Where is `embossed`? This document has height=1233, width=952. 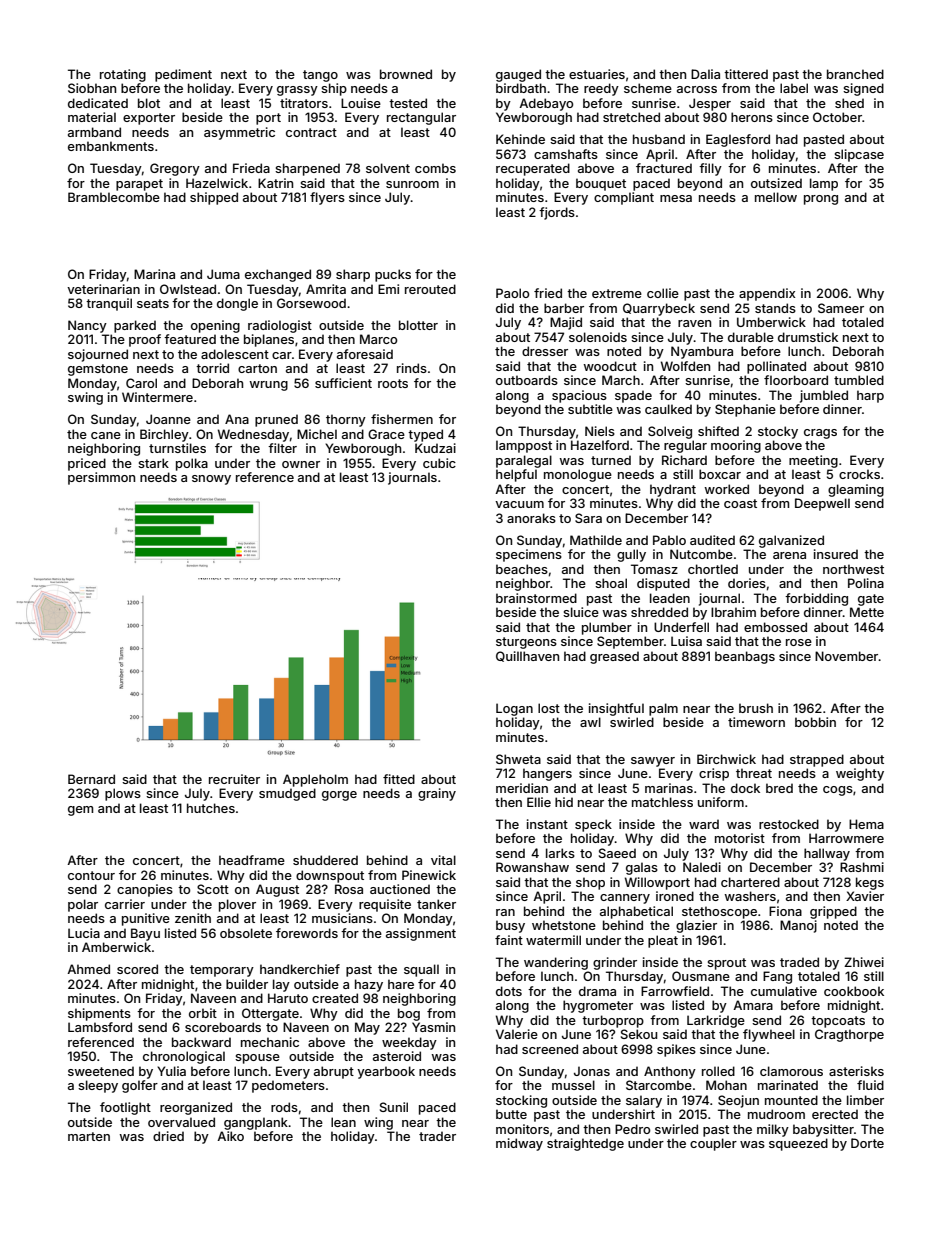 embossed is located at coordinates (775, 627).
